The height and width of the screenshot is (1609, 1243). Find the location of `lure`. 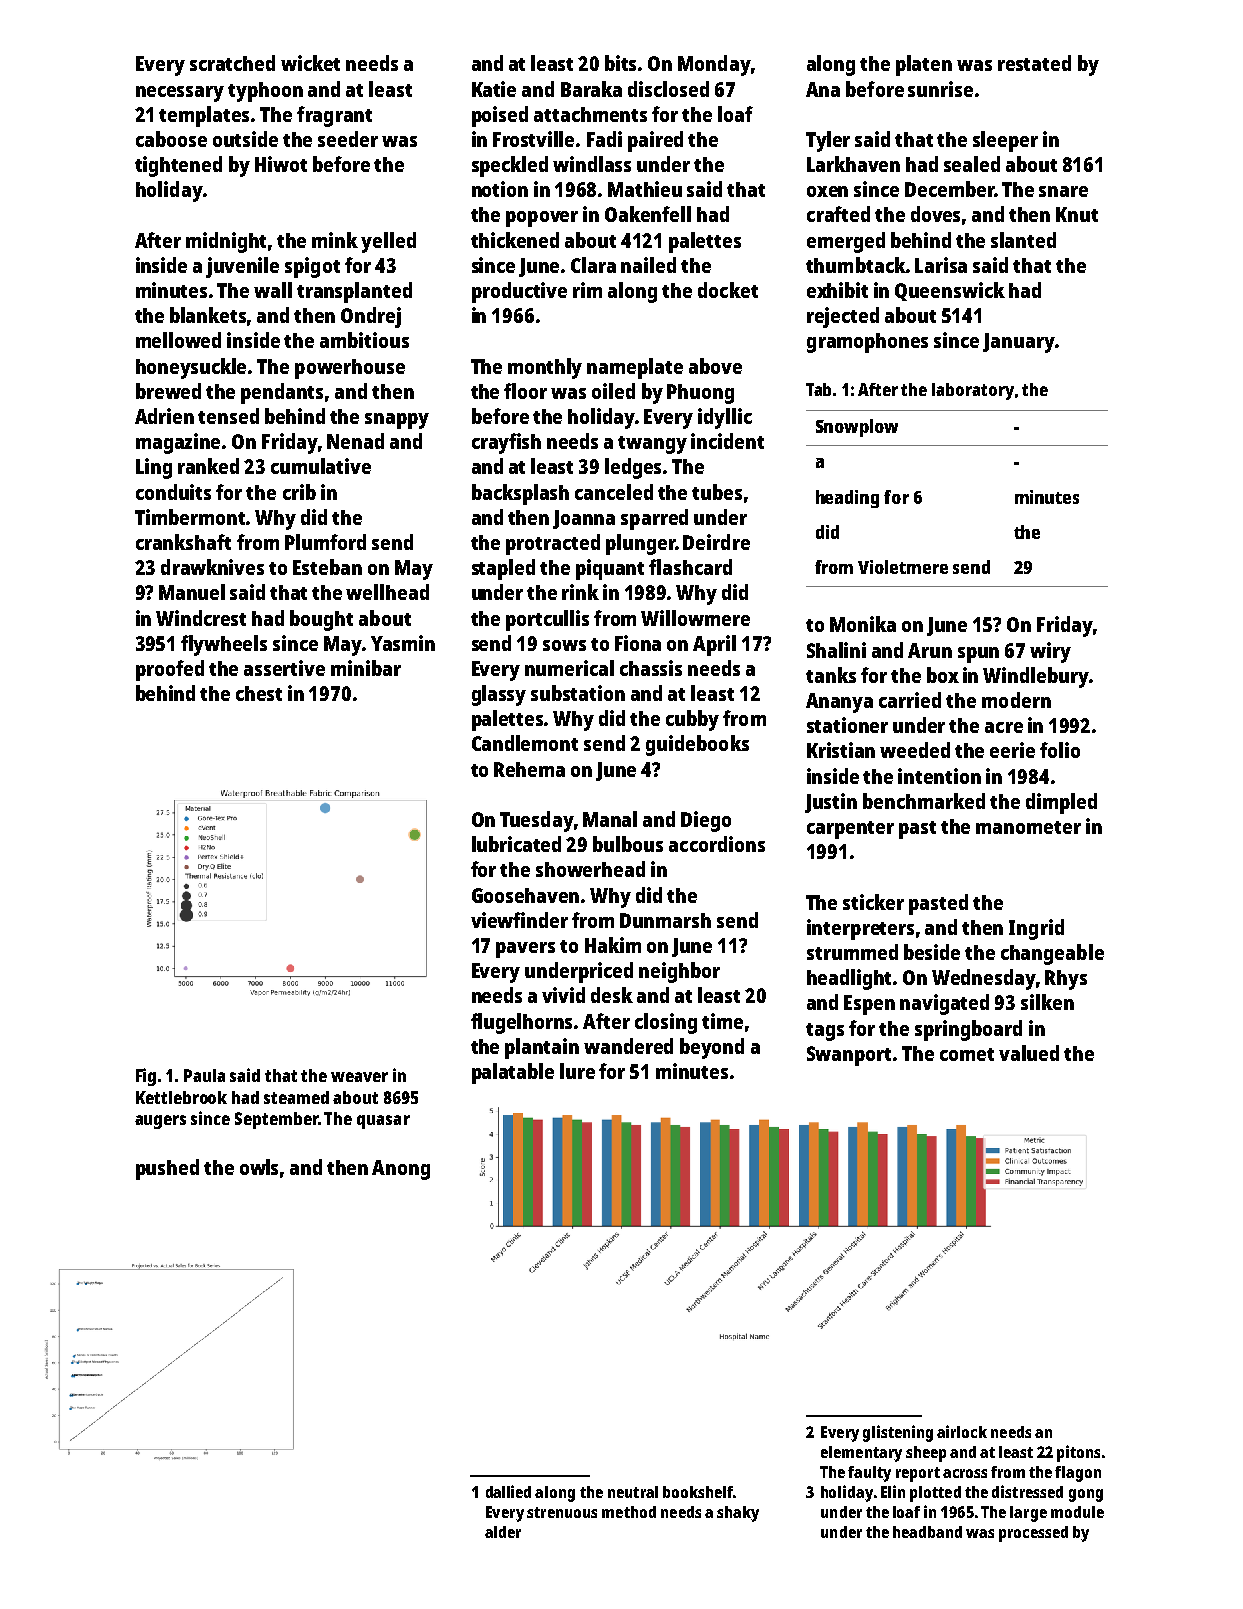

lure is located at coordinates (577, 1071).
